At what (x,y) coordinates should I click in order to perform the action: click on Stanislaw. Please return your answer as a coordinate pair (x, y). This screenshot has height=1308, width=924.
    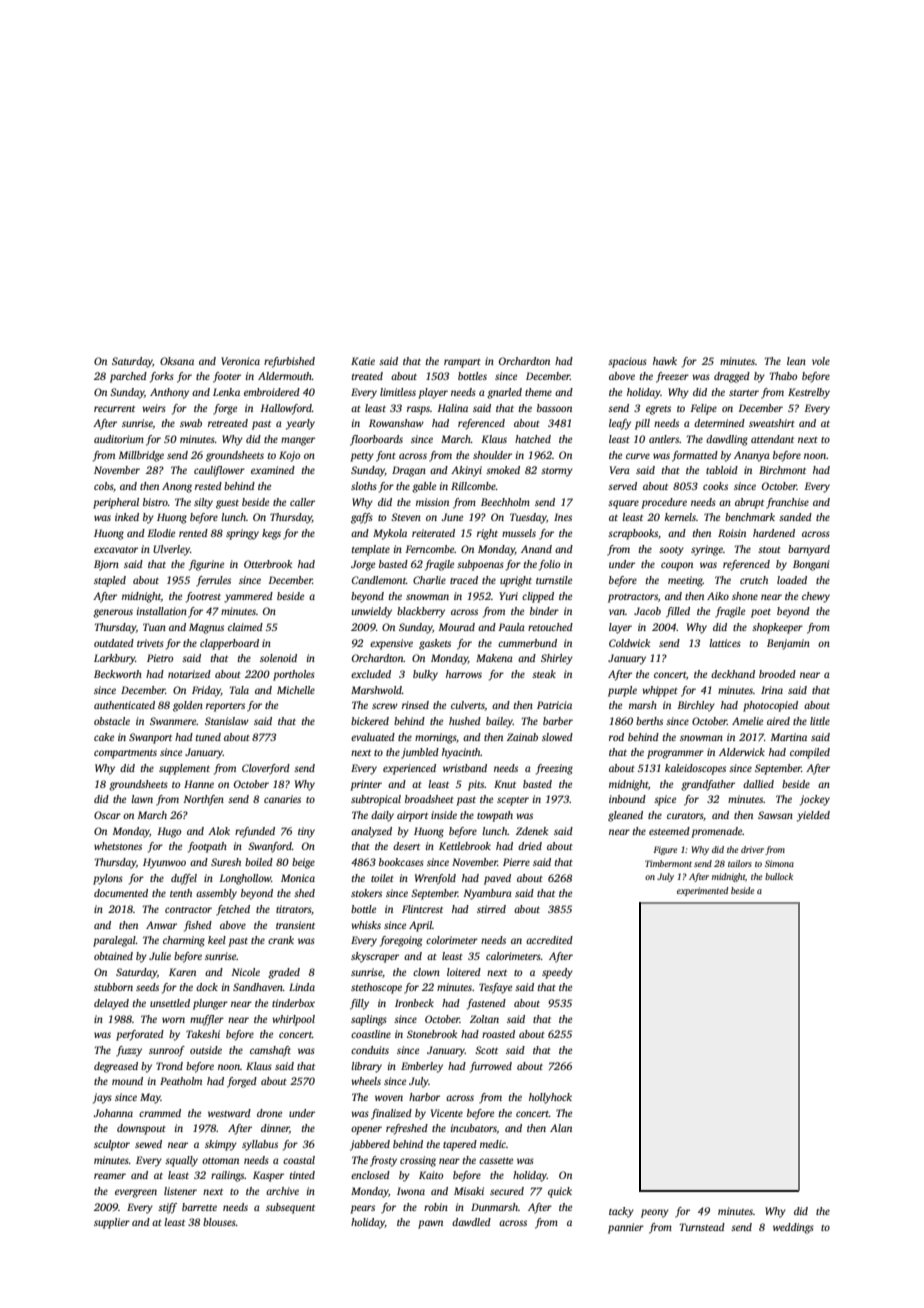
    Looking at the image, I should click on (227, 721).
